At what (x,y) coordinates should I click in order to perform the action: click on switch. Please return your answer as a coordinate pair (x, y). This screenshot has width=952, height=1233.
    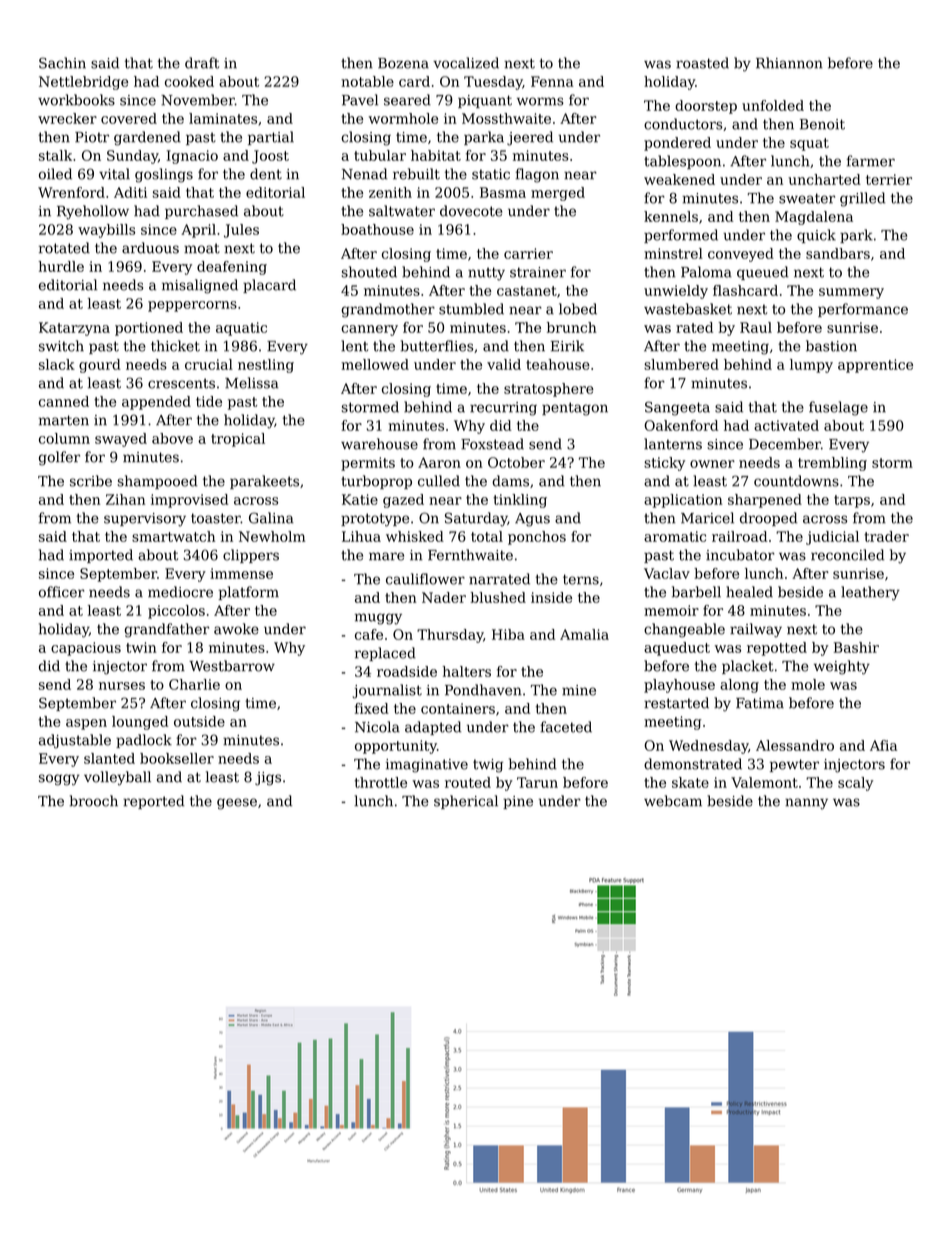
    Looking at the image, I should click on (61, 346).
